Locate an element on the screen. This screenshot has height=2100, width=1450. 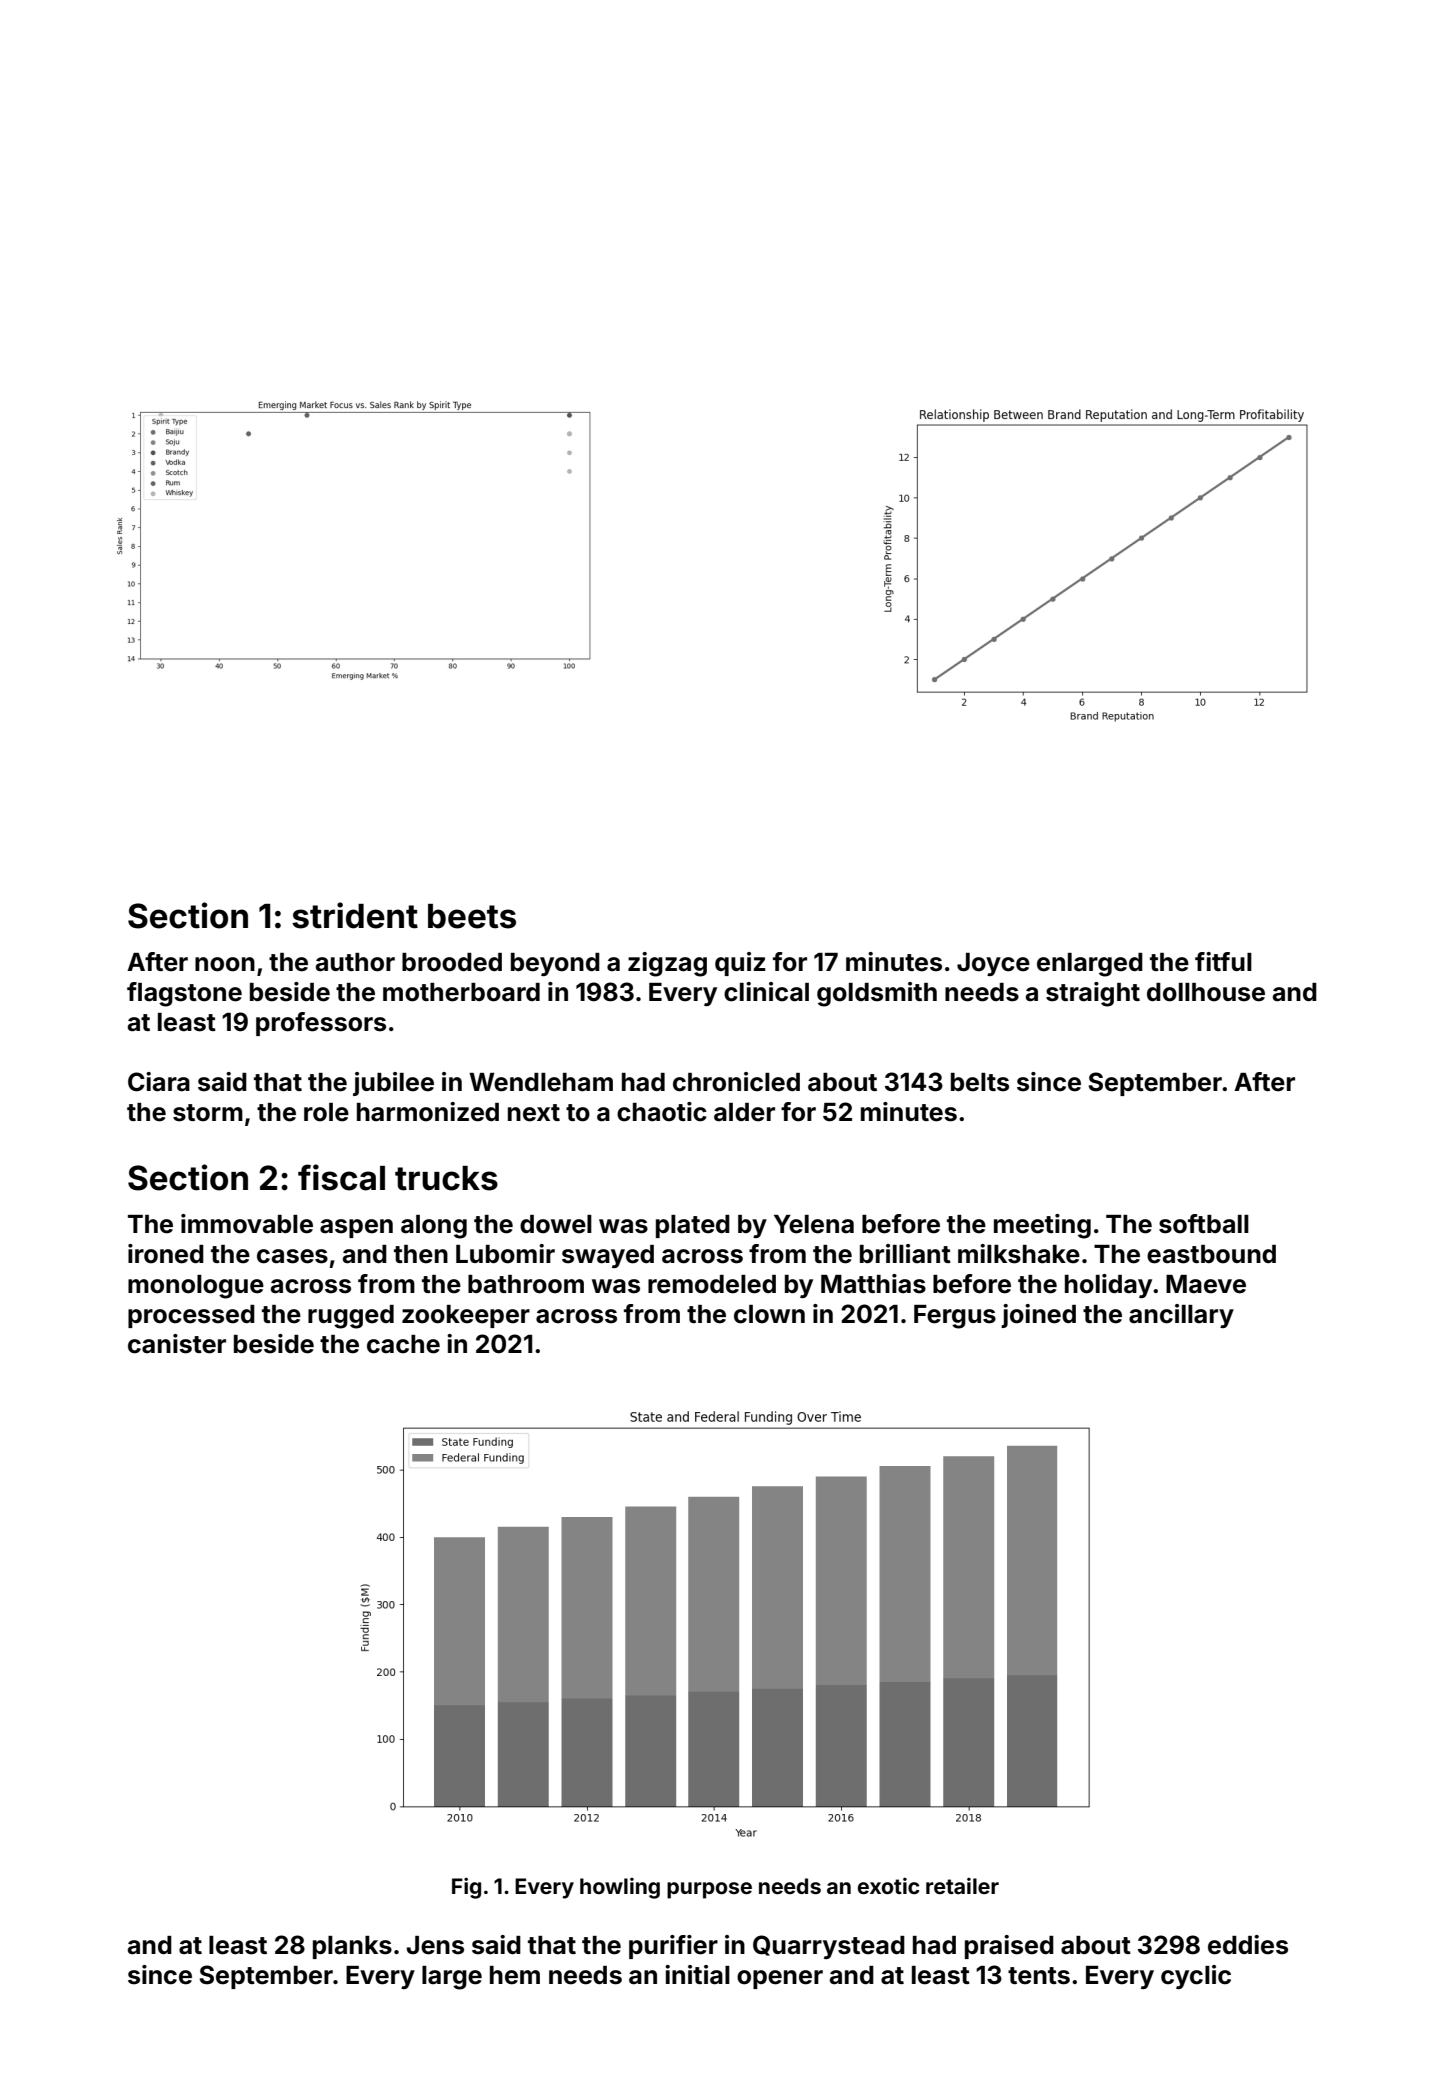
ancillary is located at coordinates (1181, 1316).
